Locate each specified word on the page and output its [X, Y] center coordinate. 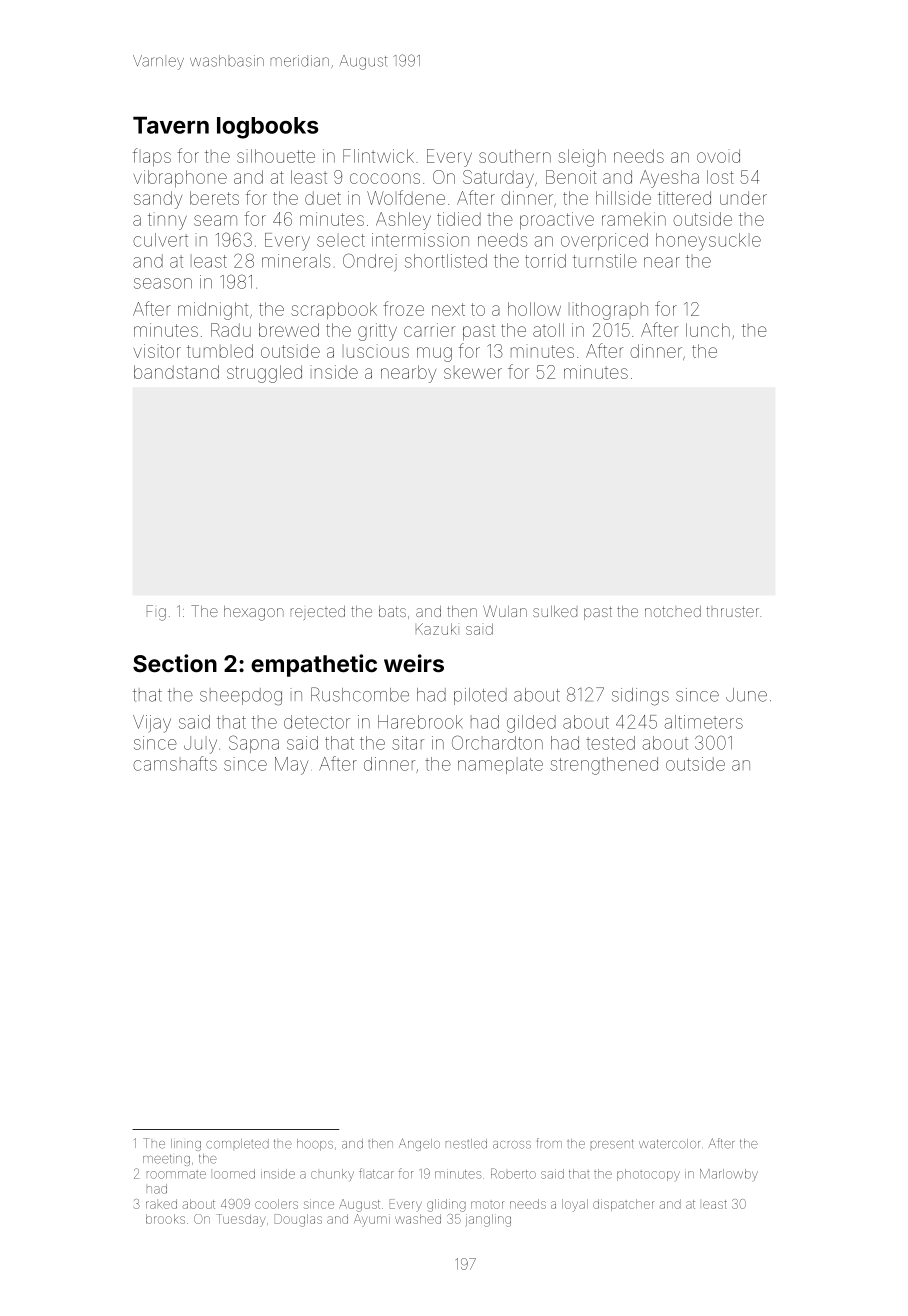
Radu [231, 330]
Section [175, 663]
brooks [165, 1219]
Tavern [171, 125]
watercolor [669, 1144]
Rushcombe [360, 694]
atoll [548, 330]
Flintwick [378, 156]
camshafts [175, 763]
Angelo [419, 1144]
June [746, 695]
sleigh [582, 158]
